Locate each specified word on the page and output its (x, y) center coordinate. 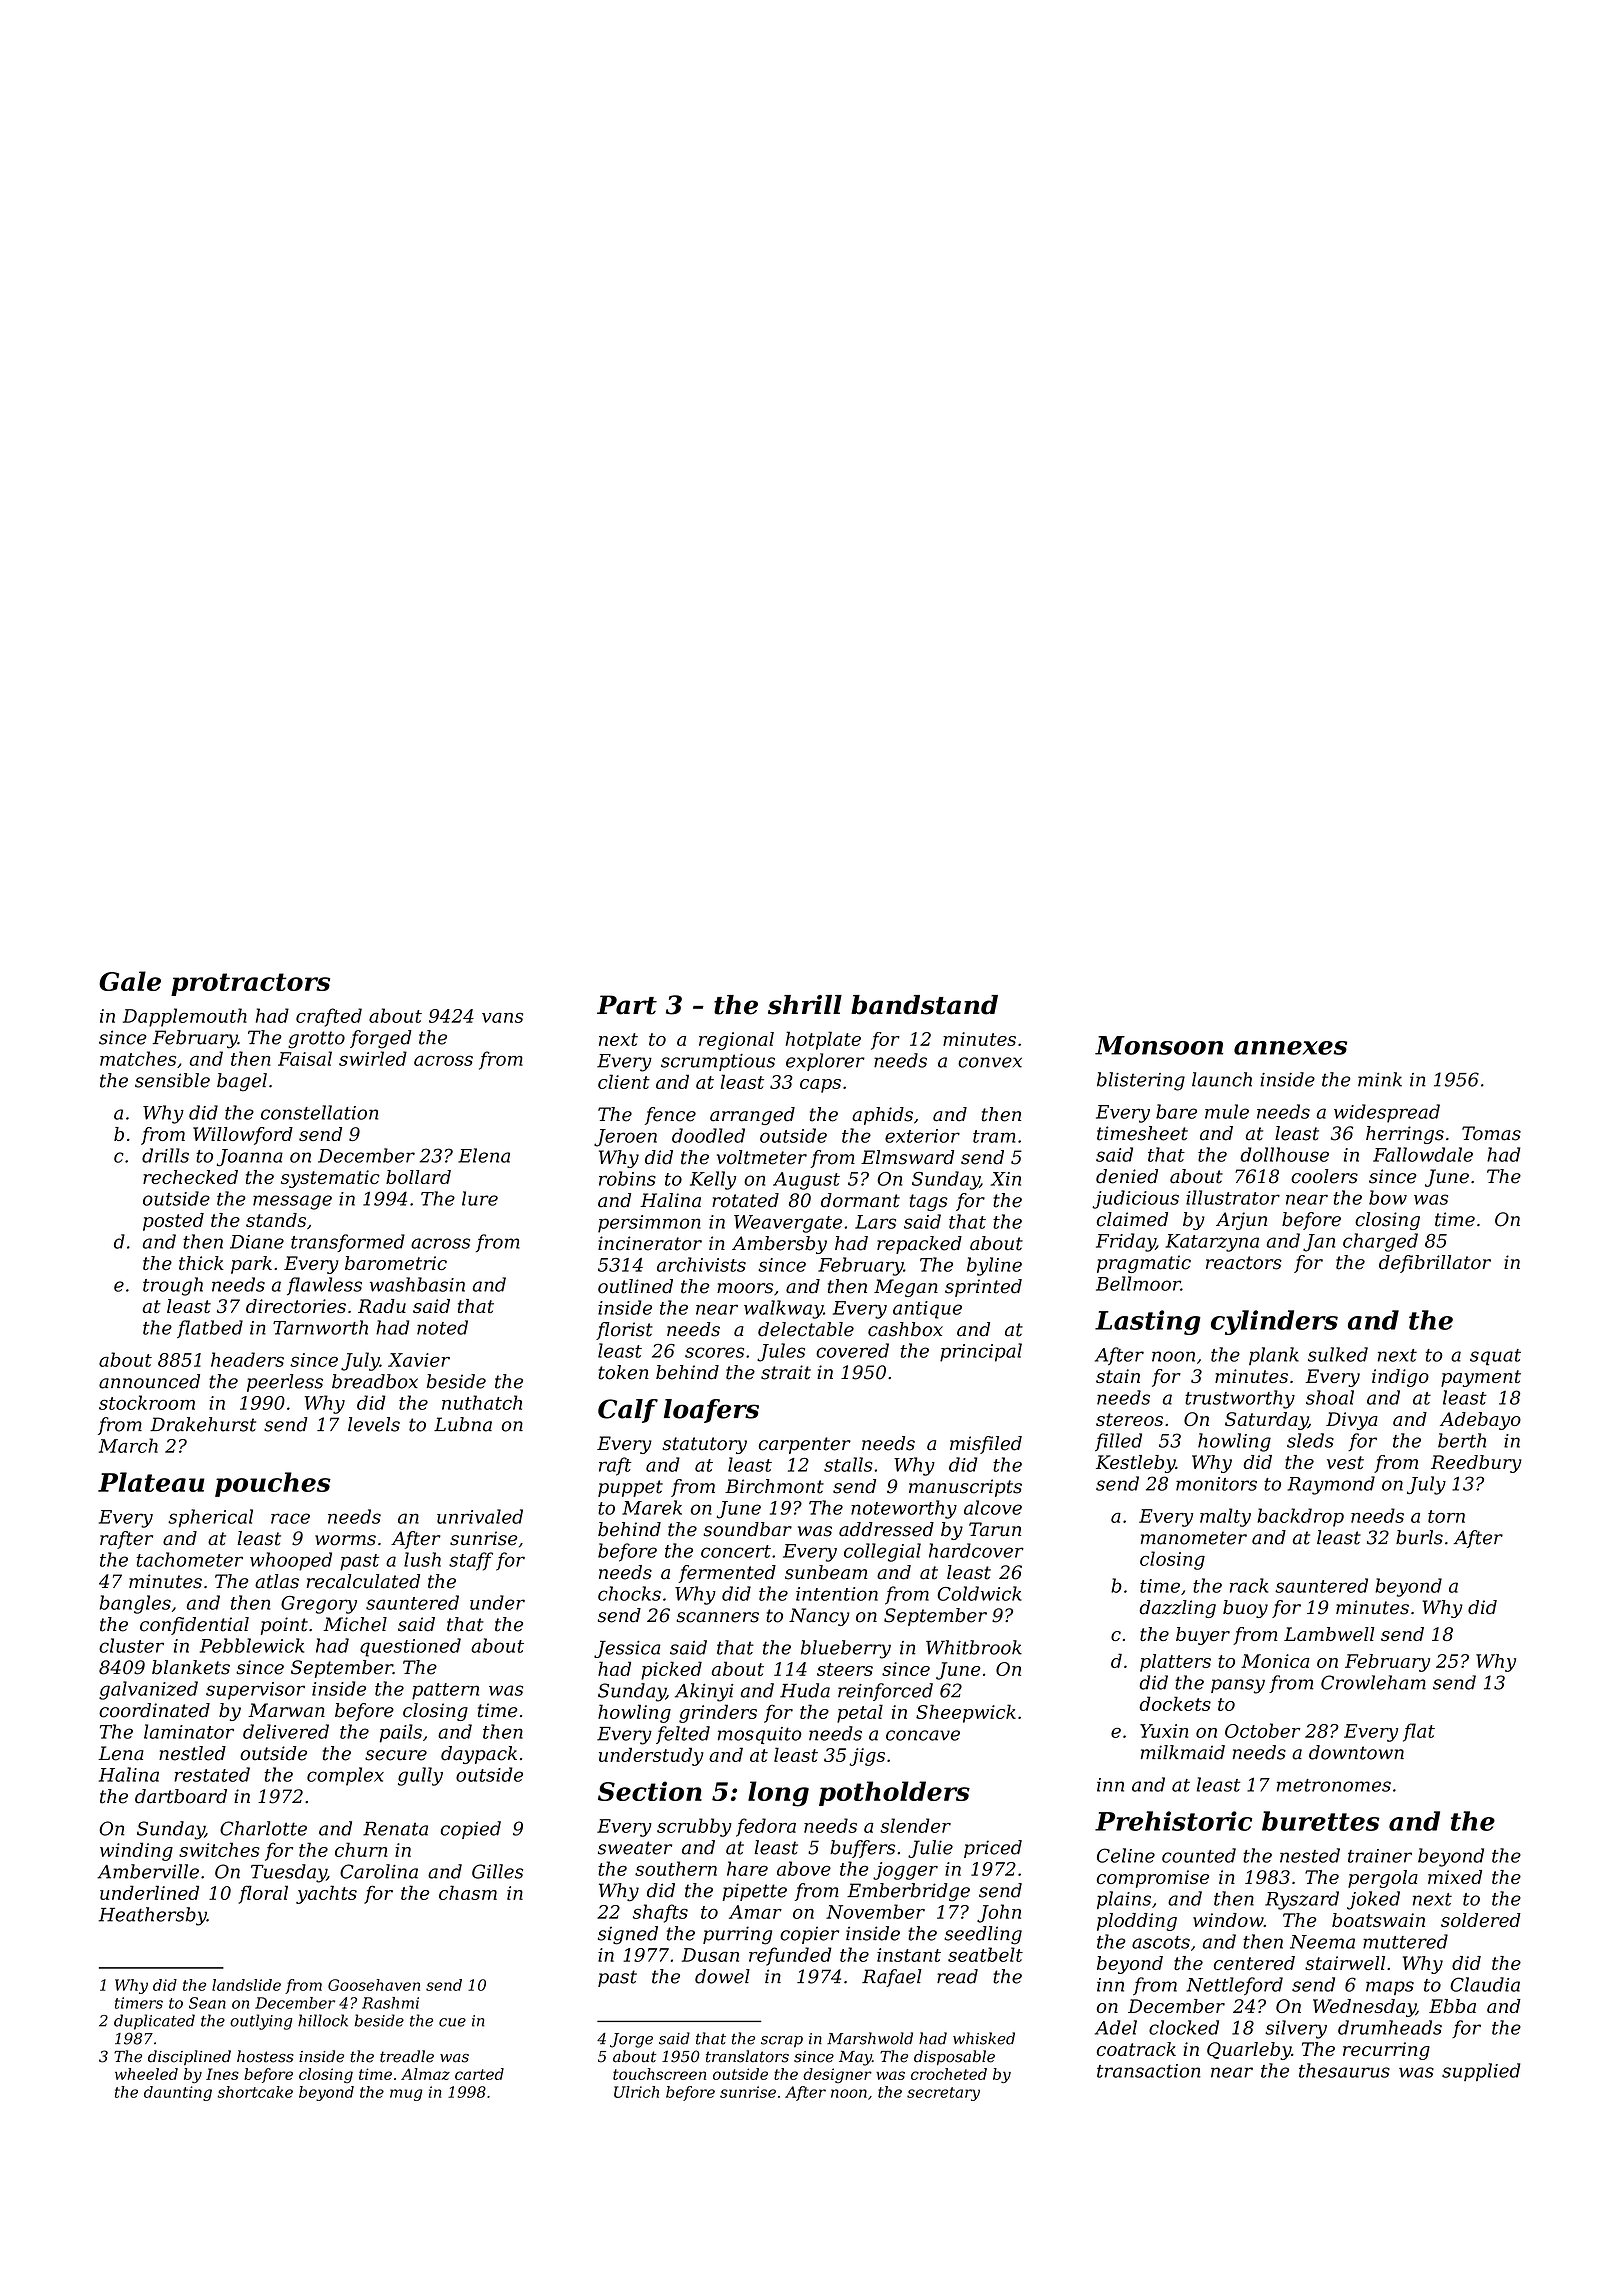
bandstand (924, 1005)
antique (927, 1310)
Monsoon (1159, 1045)
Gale (130, 981)
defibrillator (1435, 1264)
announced (149, 1381)
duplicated (154, 2022)
